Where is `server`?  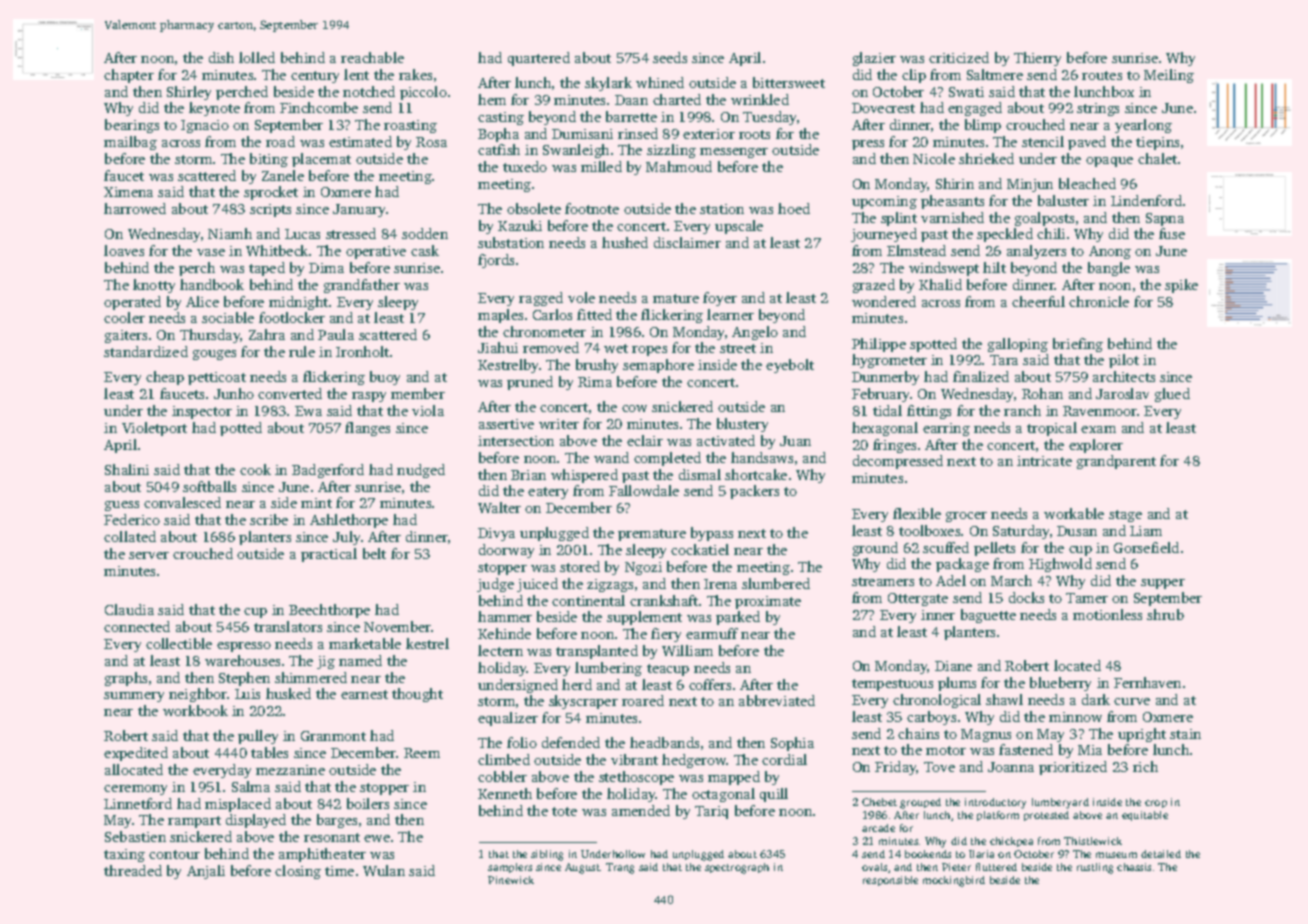
server is located at coordinates (149, 555).
